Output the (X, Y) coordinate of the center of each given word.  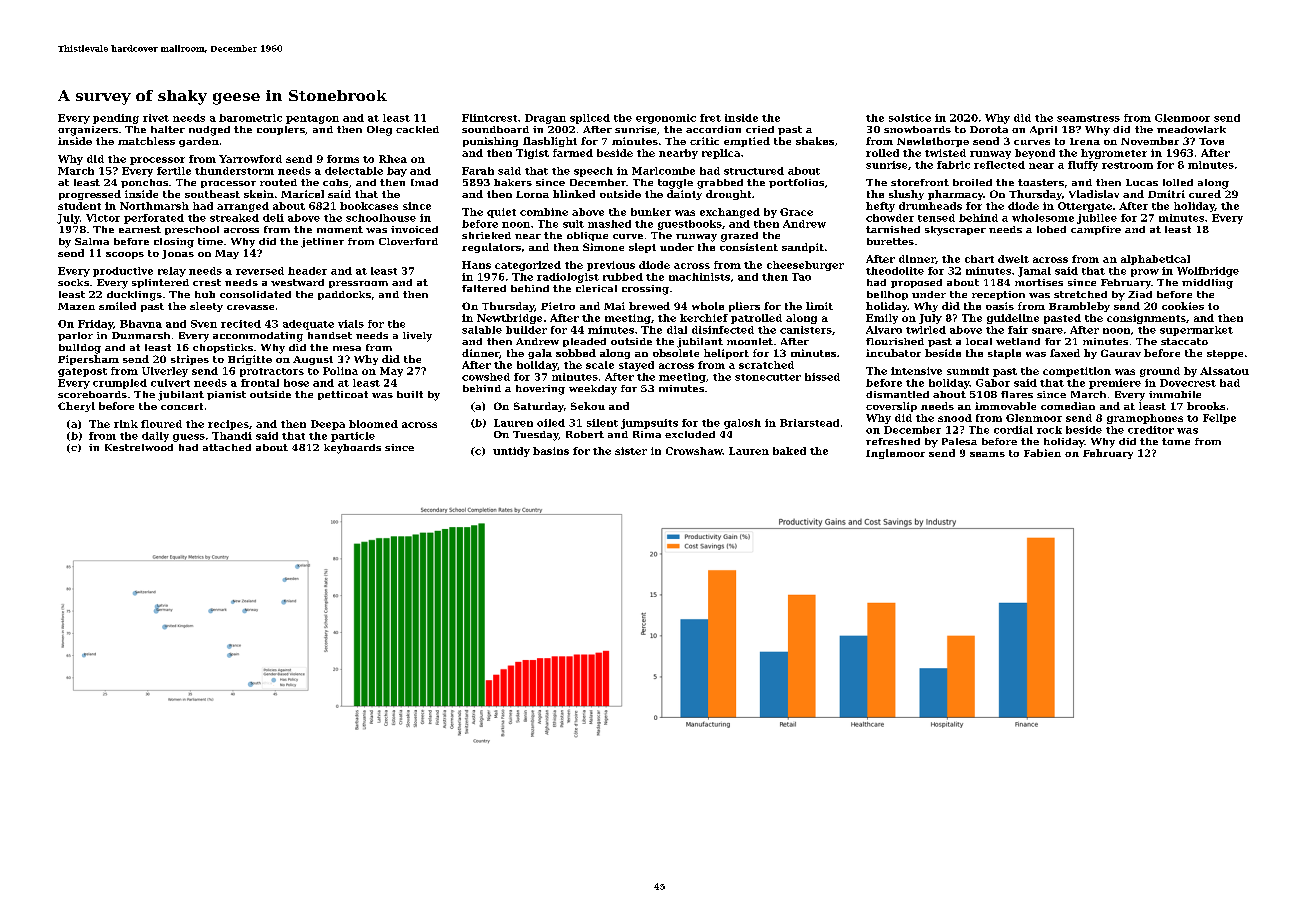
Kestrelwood (139, 447)
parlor (75, 336)
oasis (1000, 306)
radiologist (568, 278)
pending (116, 119)
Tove (1211, 141)
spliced (590, 119)
